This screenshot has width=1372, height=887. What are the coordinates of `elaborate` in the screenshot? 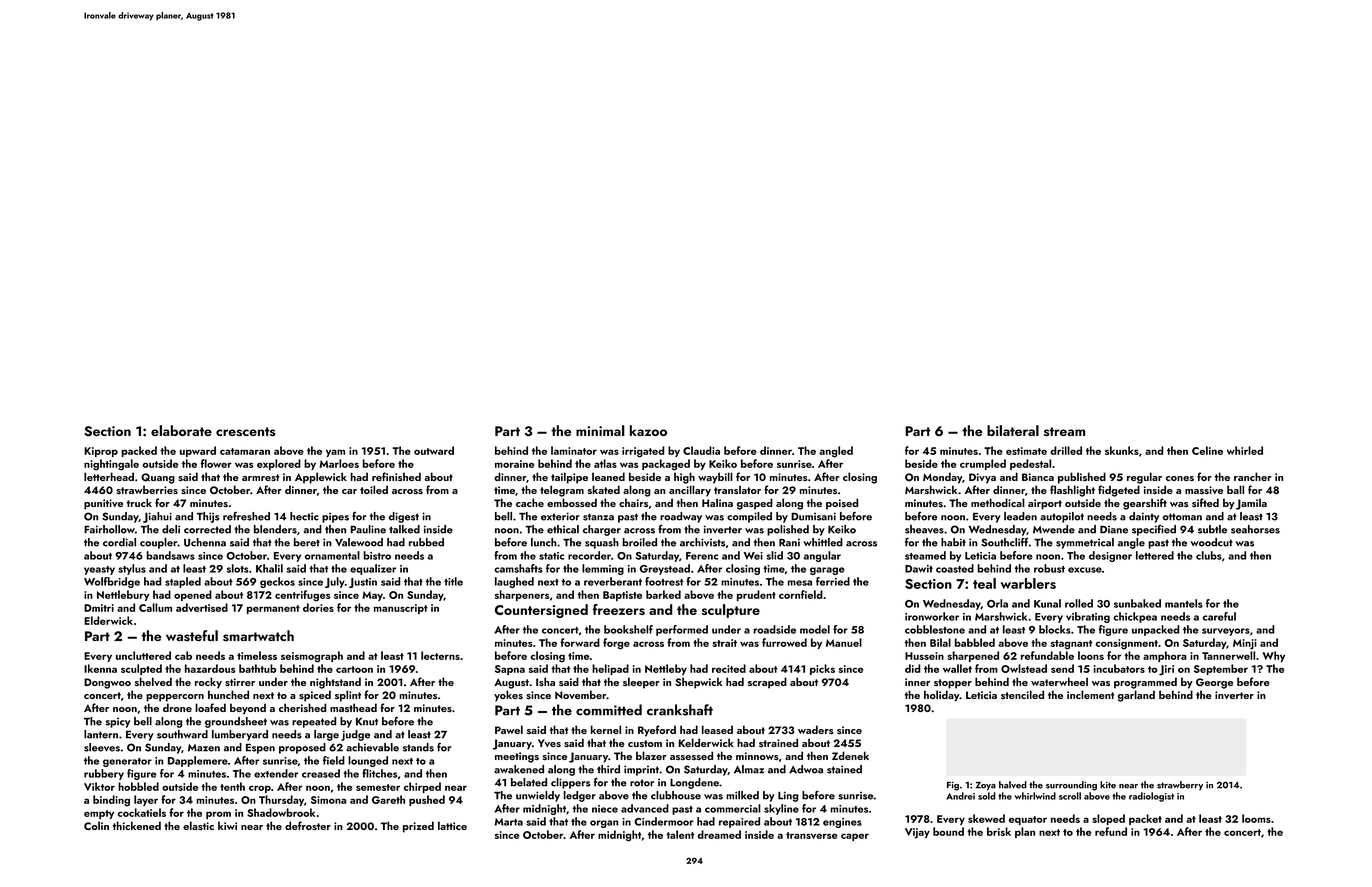 It's located at (181, 430).
